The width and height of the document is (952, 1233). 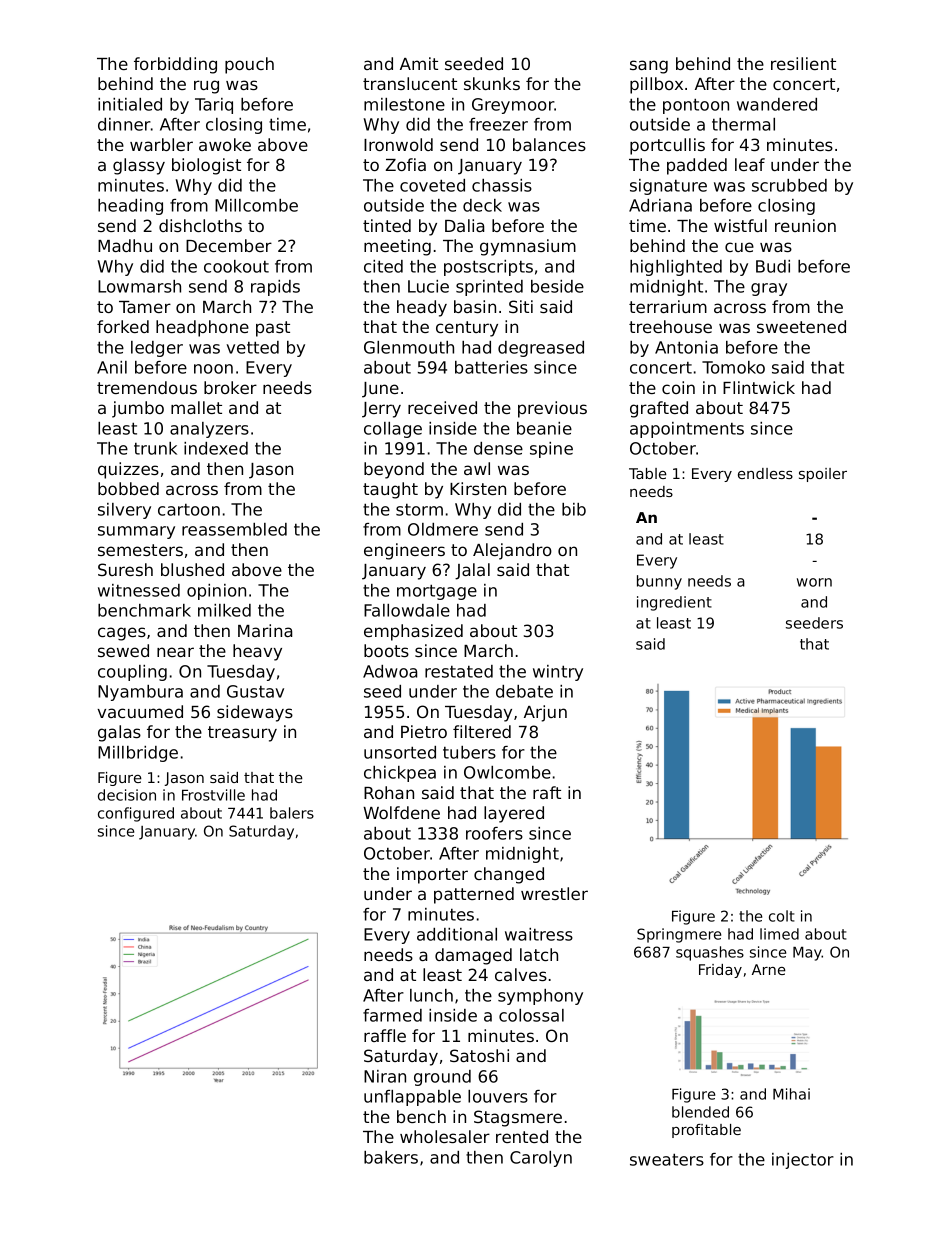 I want to click on squashes, so click(x=710, y=953).
